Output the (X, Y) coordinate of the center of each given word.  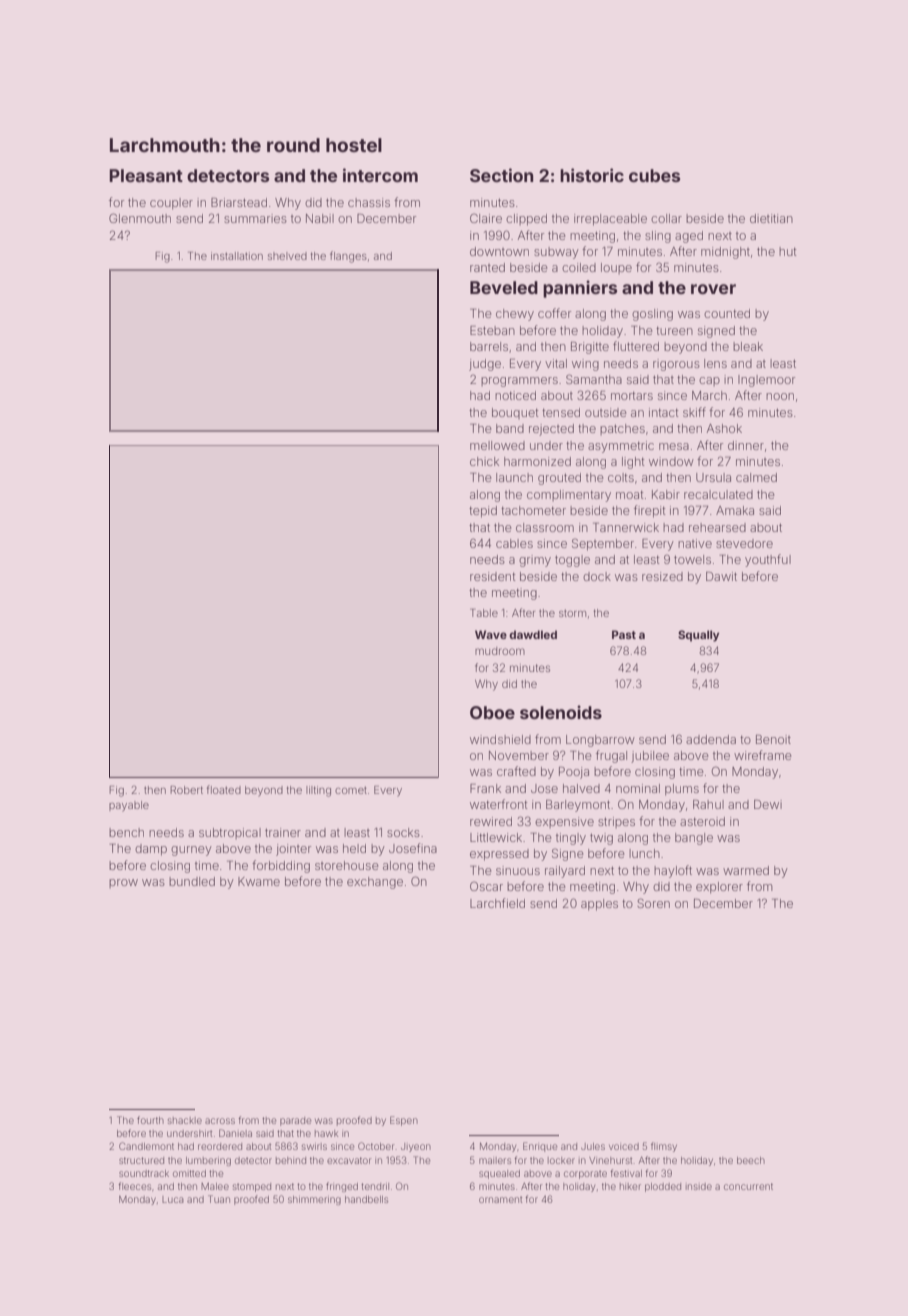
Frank (485, 788)
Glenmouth (140, 218)
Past (624, 634)
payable (129, 806)
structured (141, 1160)
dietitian (771, 218)
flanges (348, 257)
